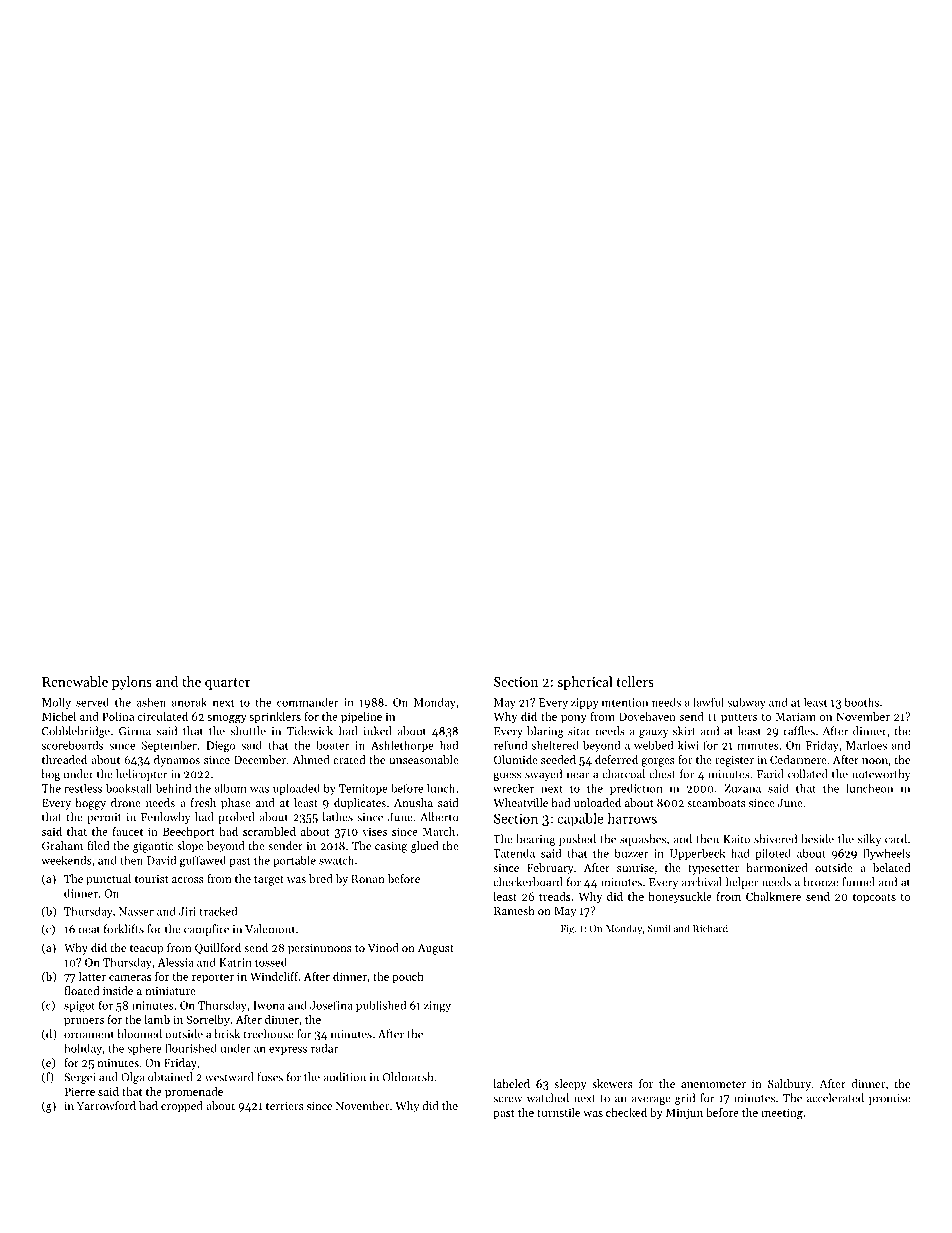 The width and height of the document is (952, 1233). What do you see at coordinates (377, 731) in the document?
I see `inked` at bounding box center [377, 731].
